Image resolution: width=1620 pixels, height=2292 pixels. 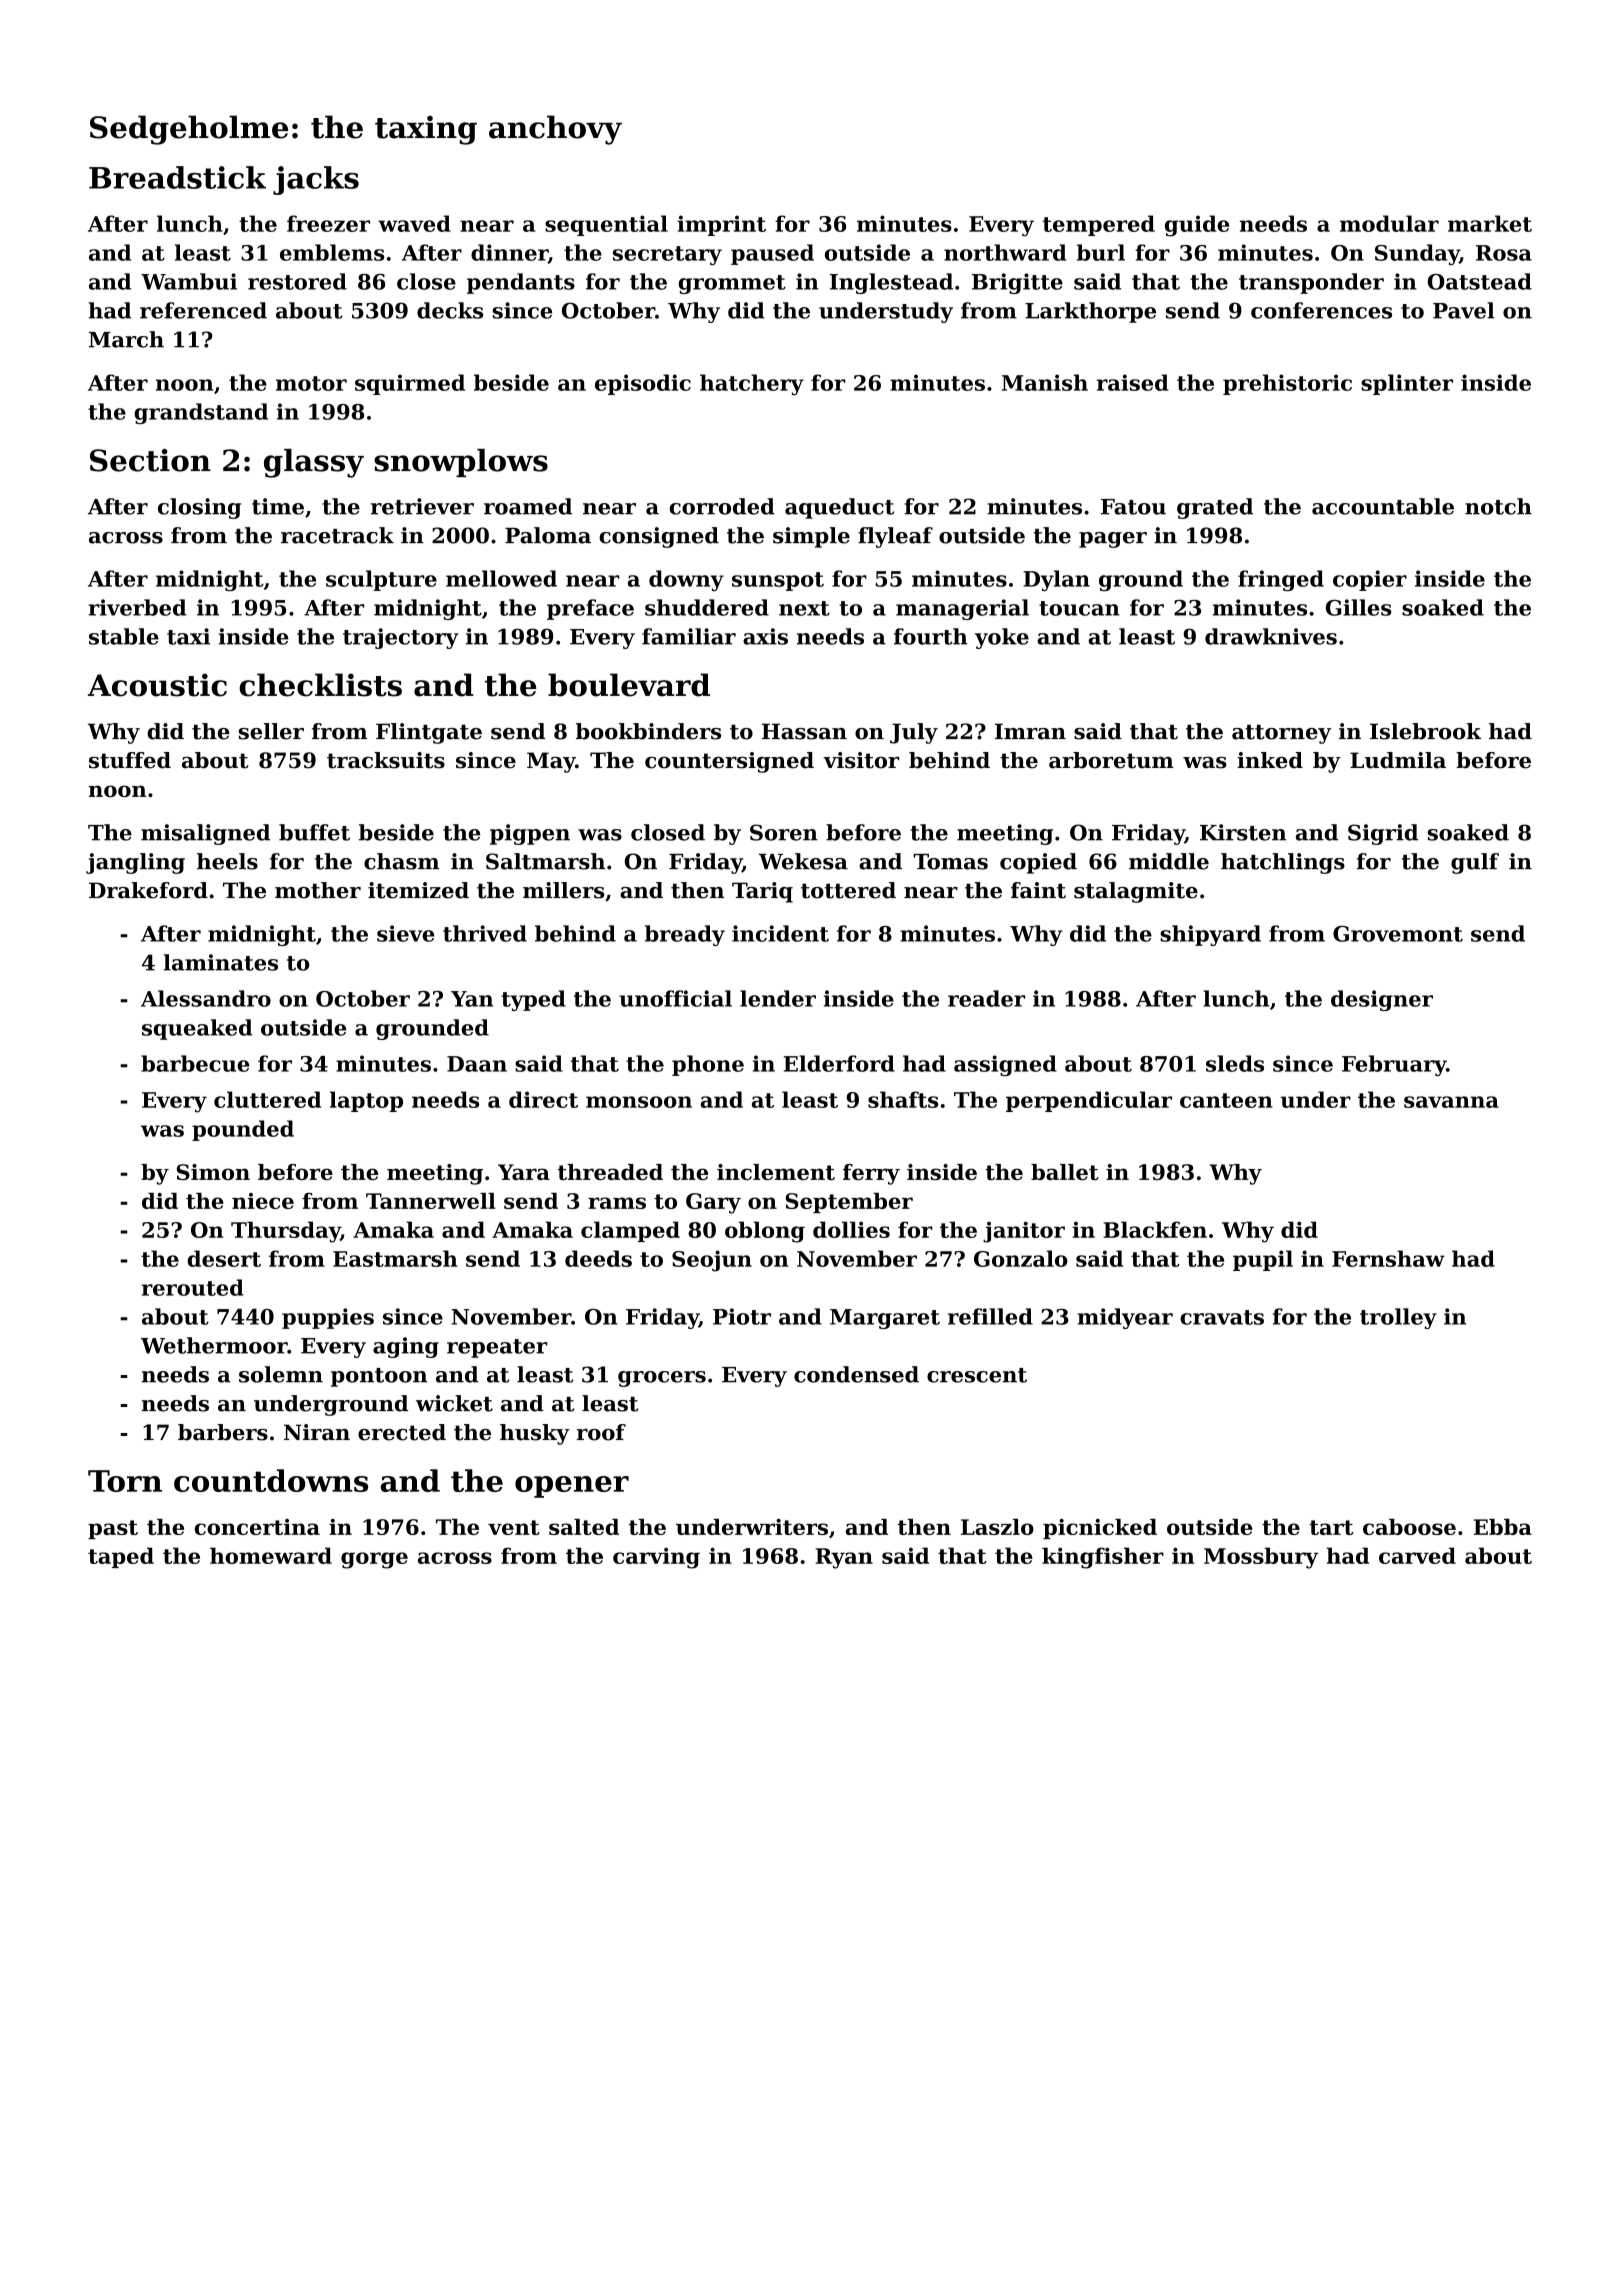 I want to click on Manish, so click(x=1045, y=382).
